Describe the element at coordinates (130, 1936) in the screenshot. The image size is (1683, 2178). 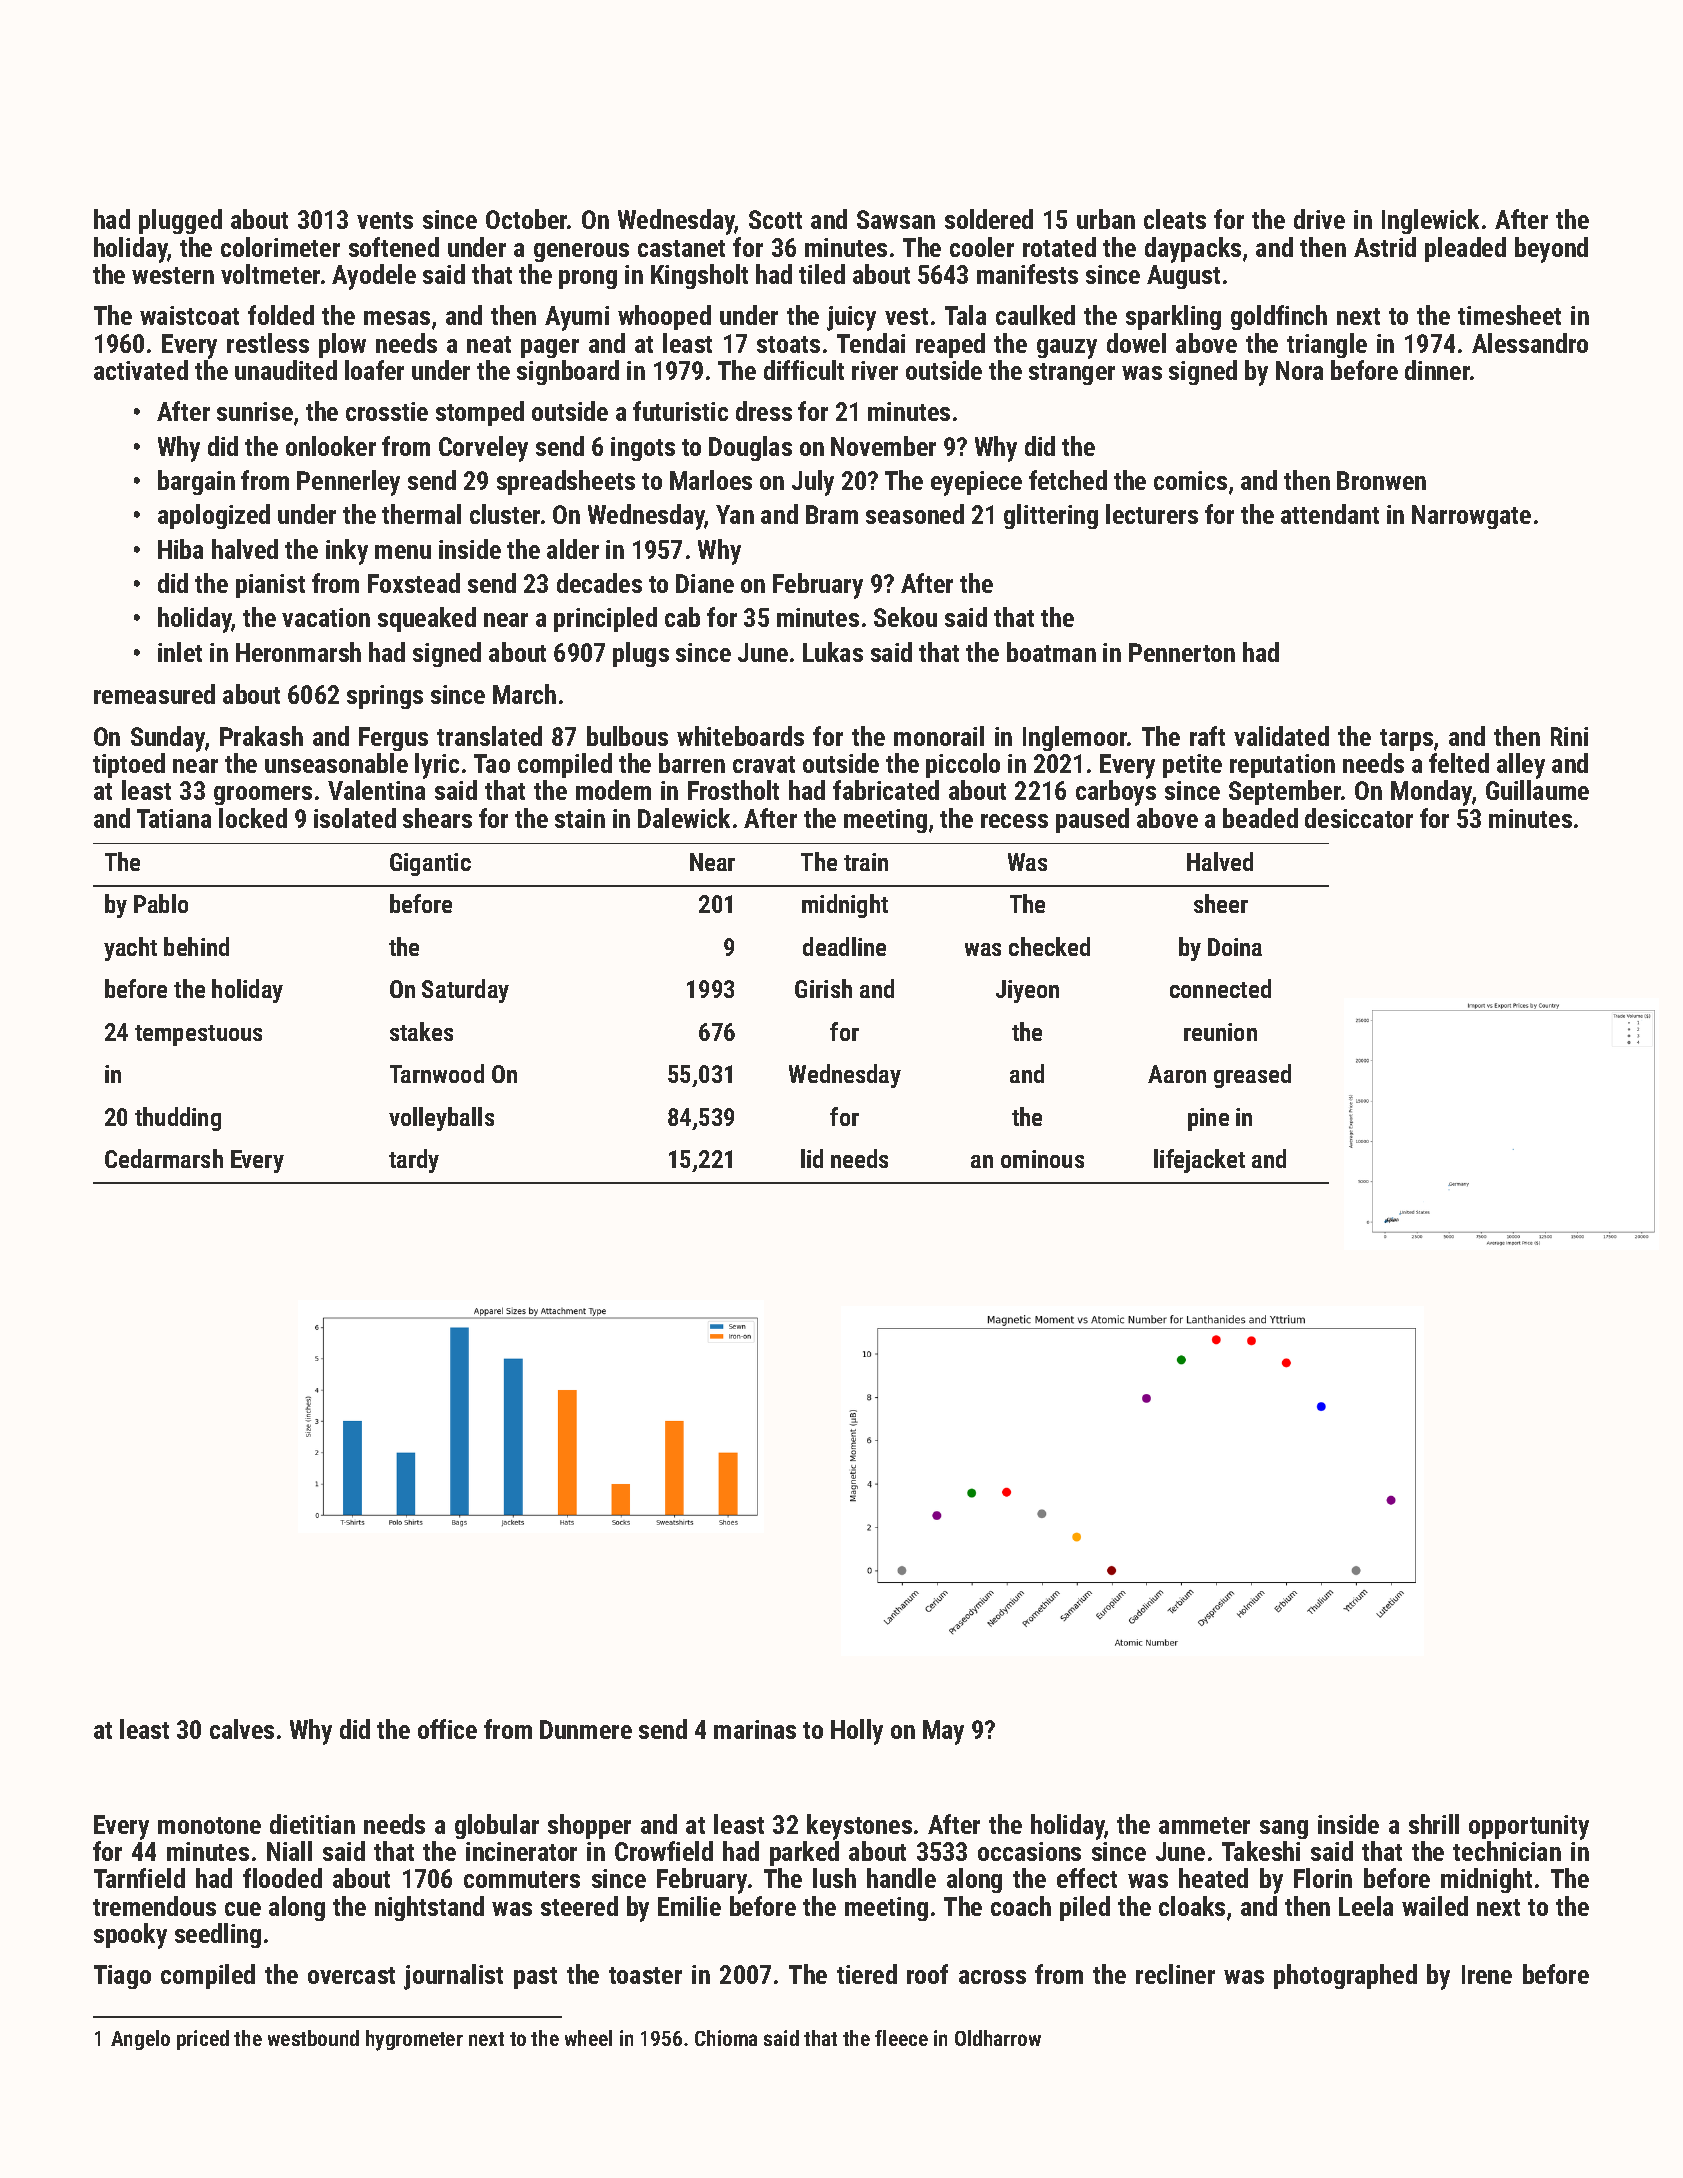
I see `spooky` at that location.
